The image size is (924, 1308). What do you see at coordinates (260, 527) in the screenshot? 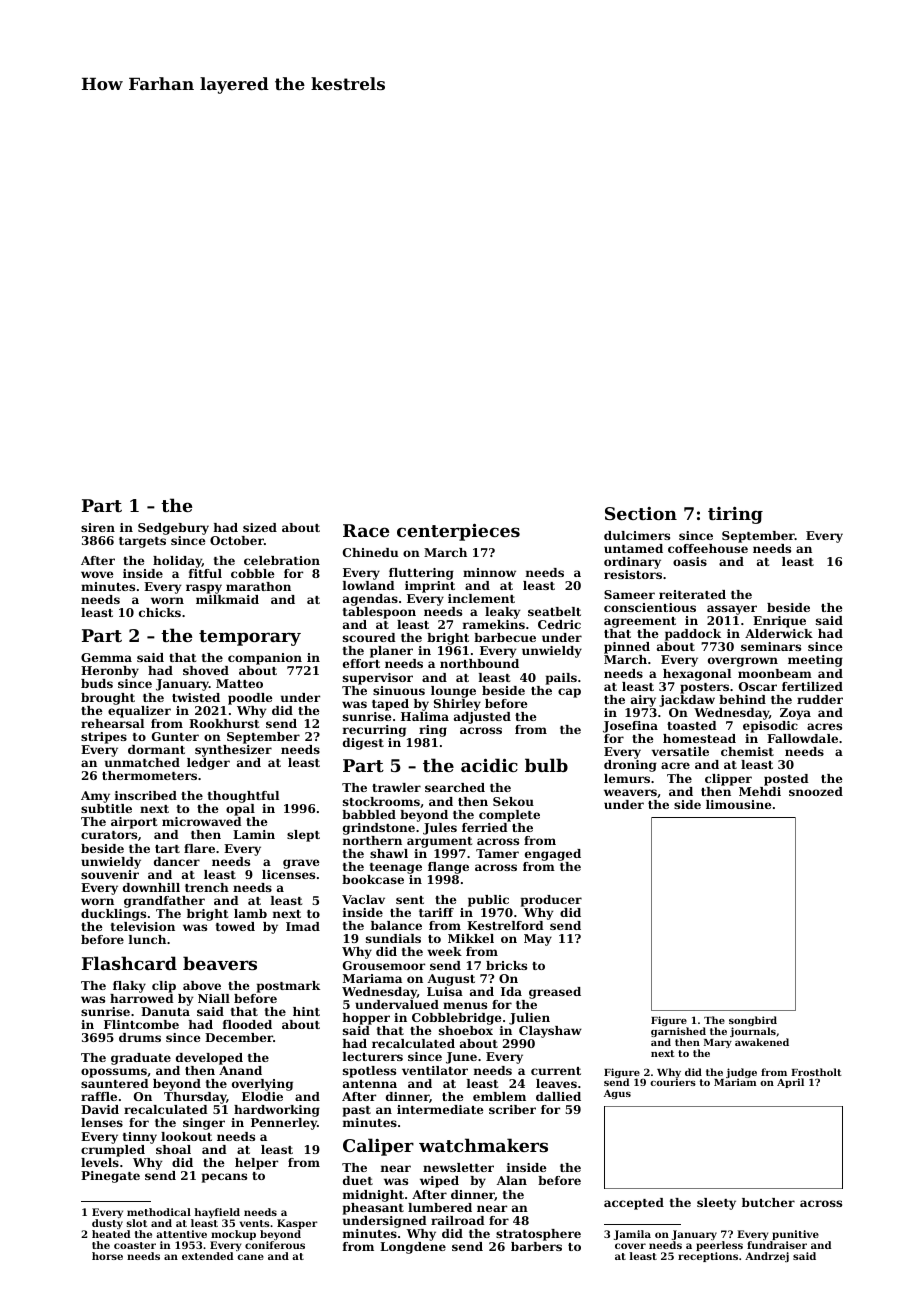
I see `sized` at bounding box center [260, 527].
